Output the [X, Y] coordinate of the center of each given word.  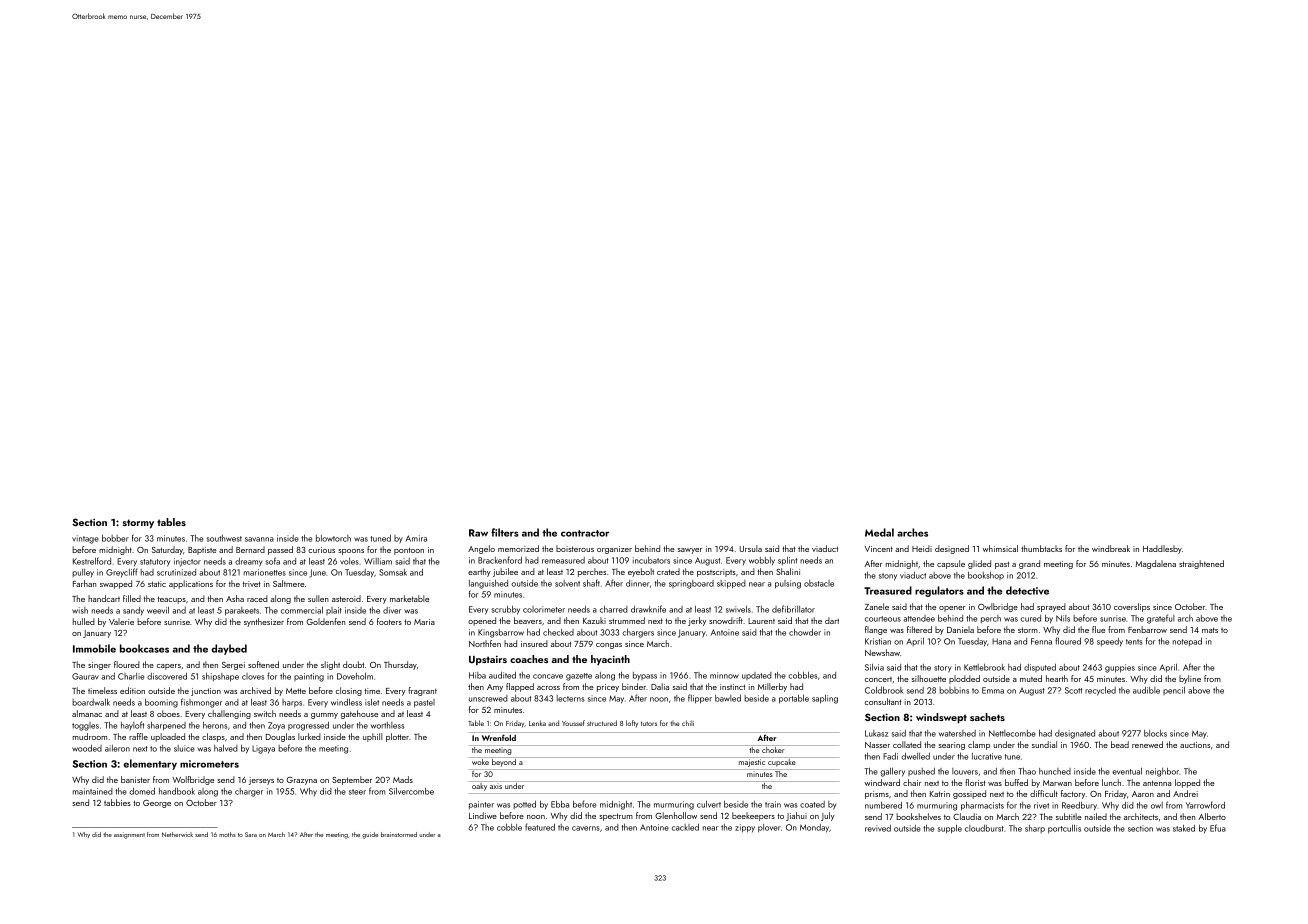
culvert [709, 804]
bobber [115, 538]
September [352, 780]
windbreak [1111, 548]
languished [488, 584]
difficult [1044, 793]
